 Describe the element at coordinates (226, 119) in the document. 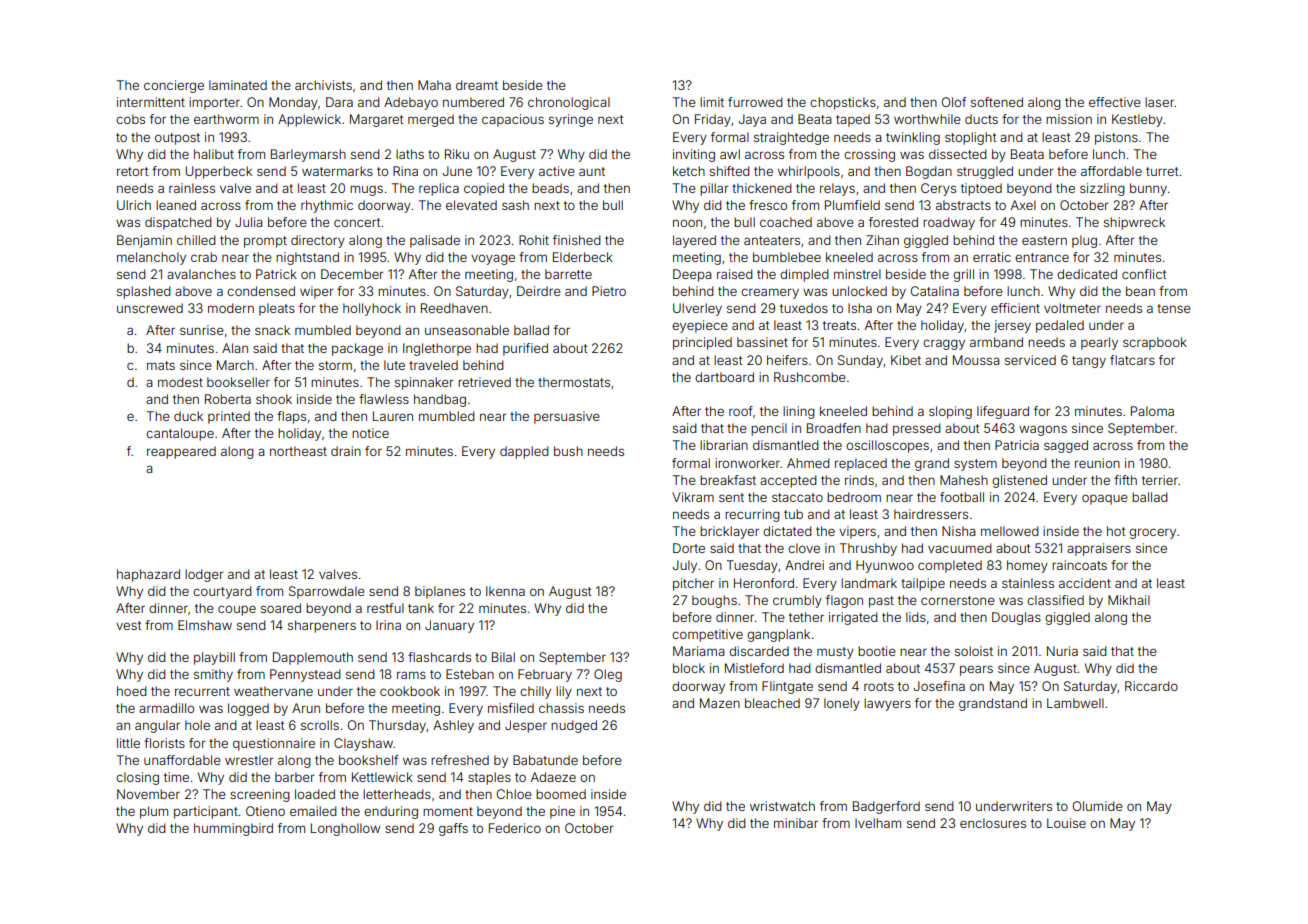

I see `earthworm` at that location.
